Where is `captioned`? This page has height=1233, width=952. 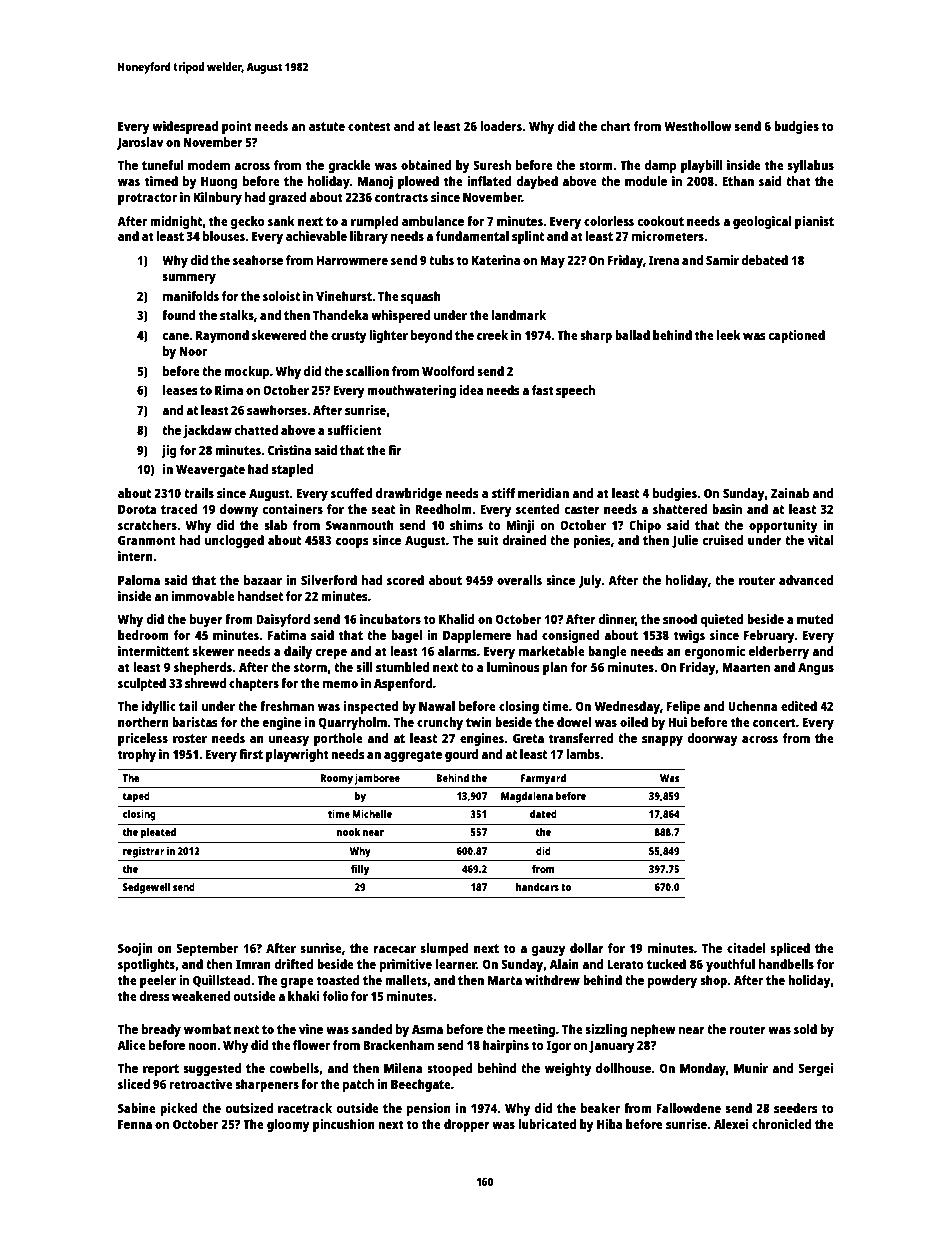
captioned is located at coordinates (796, 336).
